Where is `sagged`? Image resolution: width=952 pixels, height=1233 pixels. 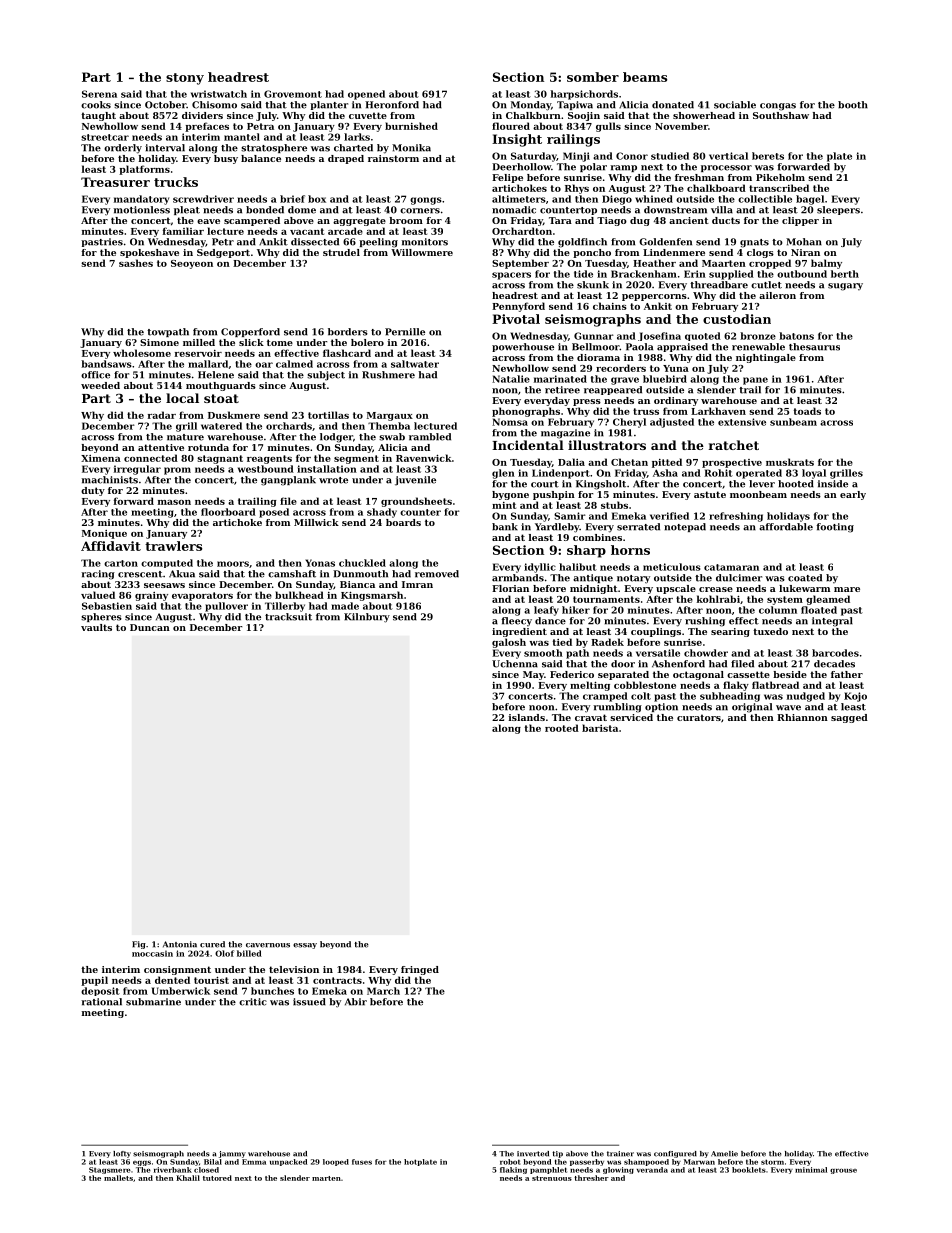 sagged is located at coordinates (849, 718).
